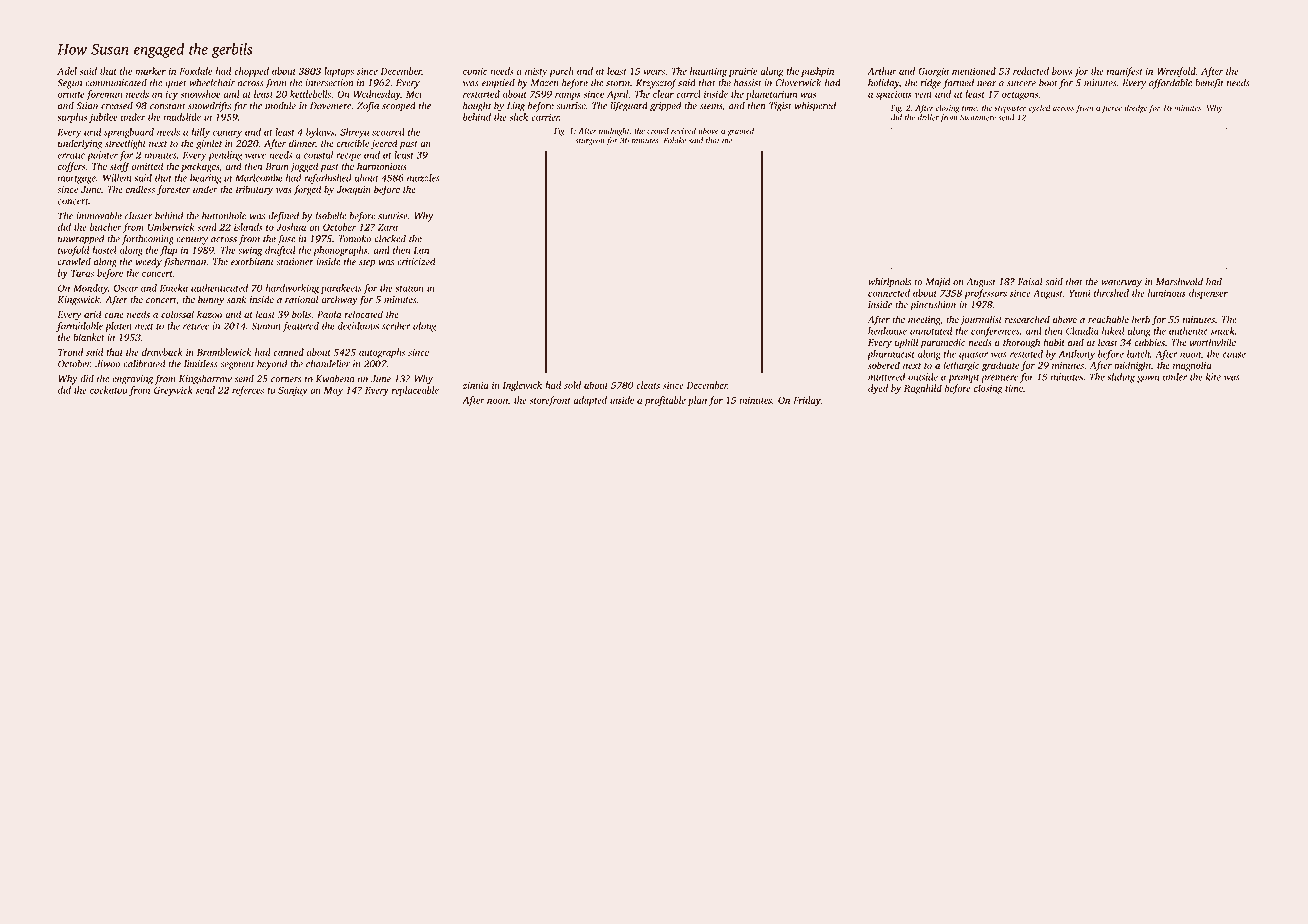 This document has height=924, width=1308. What do you see at coordinates (1176, 72) in the document?
I see `Wrenfold` at bounding box center [1176, 72].
